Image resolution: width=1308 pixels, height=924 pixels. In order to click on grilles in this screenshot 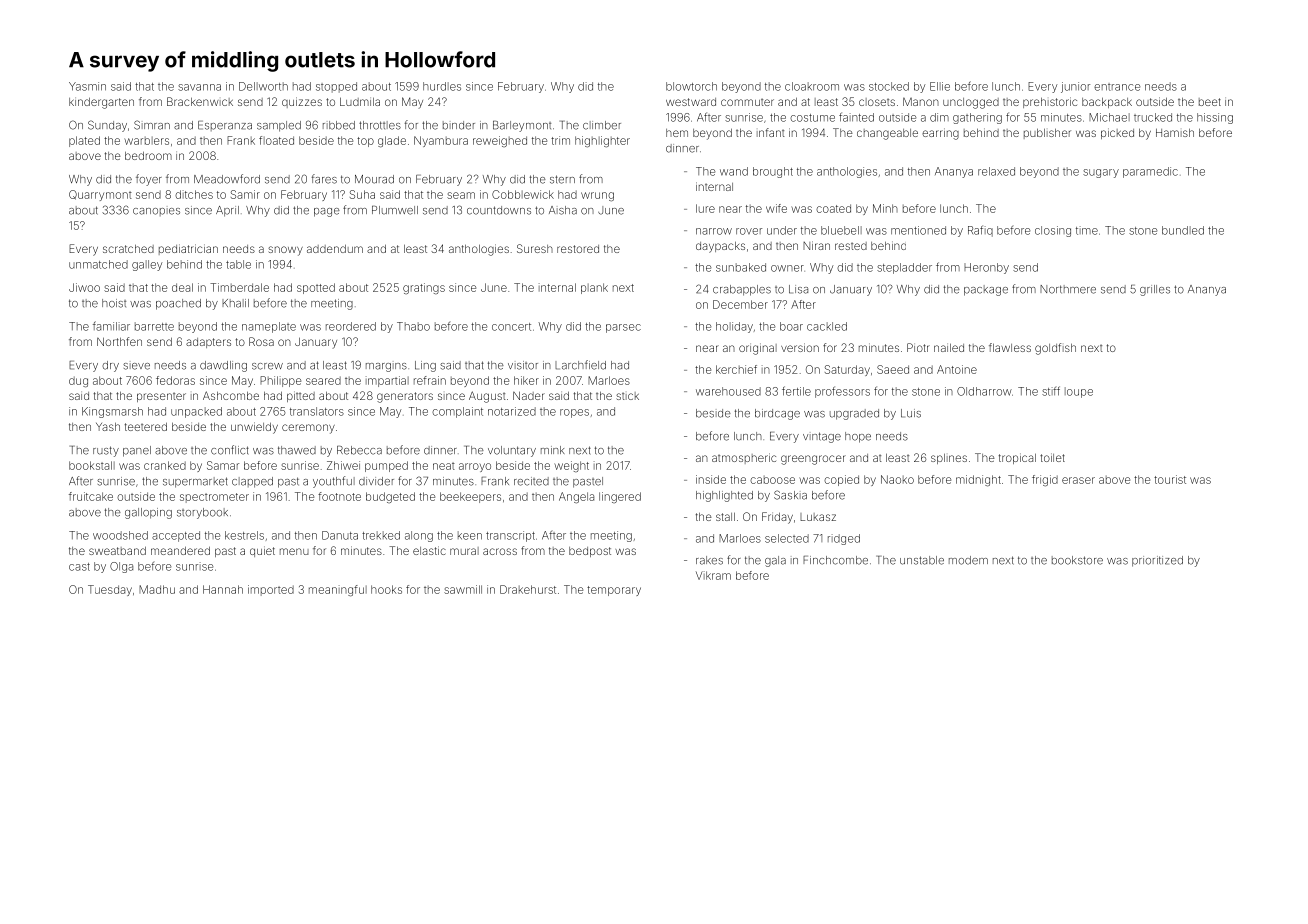, I will do `click(1155, 290)`.
